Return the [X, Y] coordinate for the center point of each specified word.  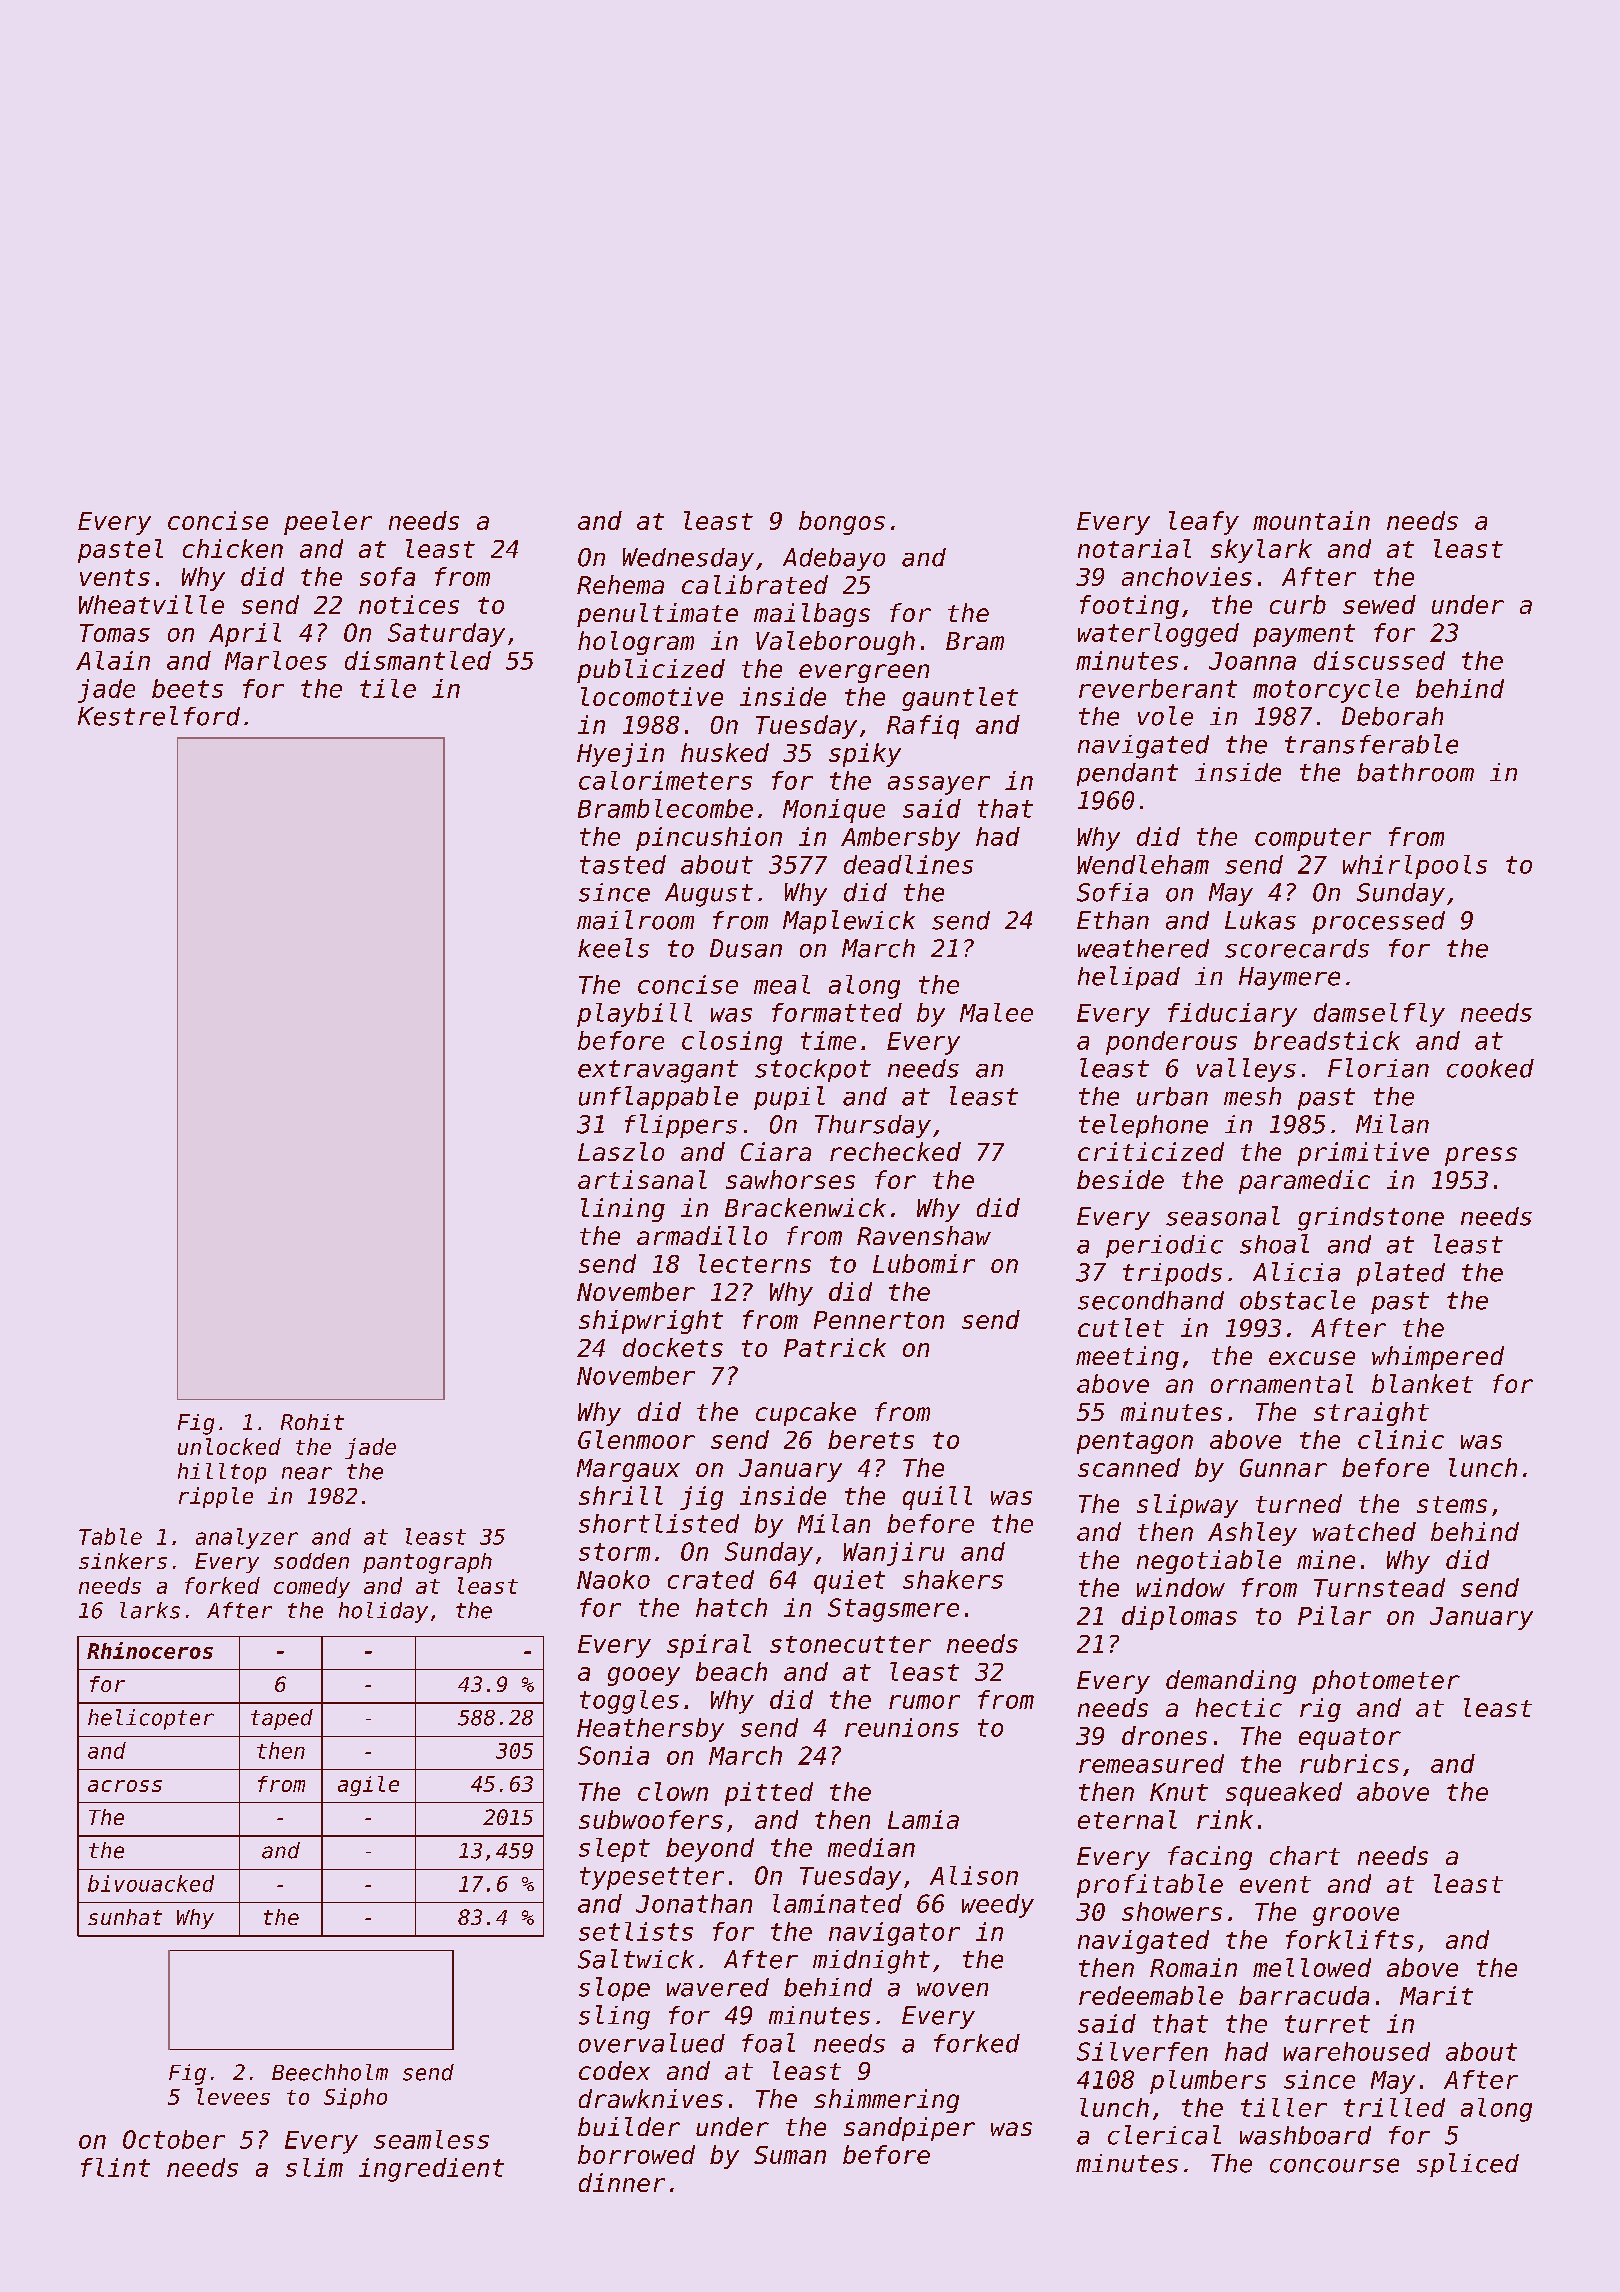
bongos [842, 523]
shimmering [886, 2101]
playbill [634, 1015]
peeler [328, 523]
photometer [1386, 1682]
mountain [1311, 520]
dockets [673, 1347]
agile [368, 1786]
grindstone [1371, 1219]
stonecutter [850, 1644]
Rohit [312, 1422]
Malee [996, 1012]
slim [314, 2167]
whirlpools [1415, 867]
